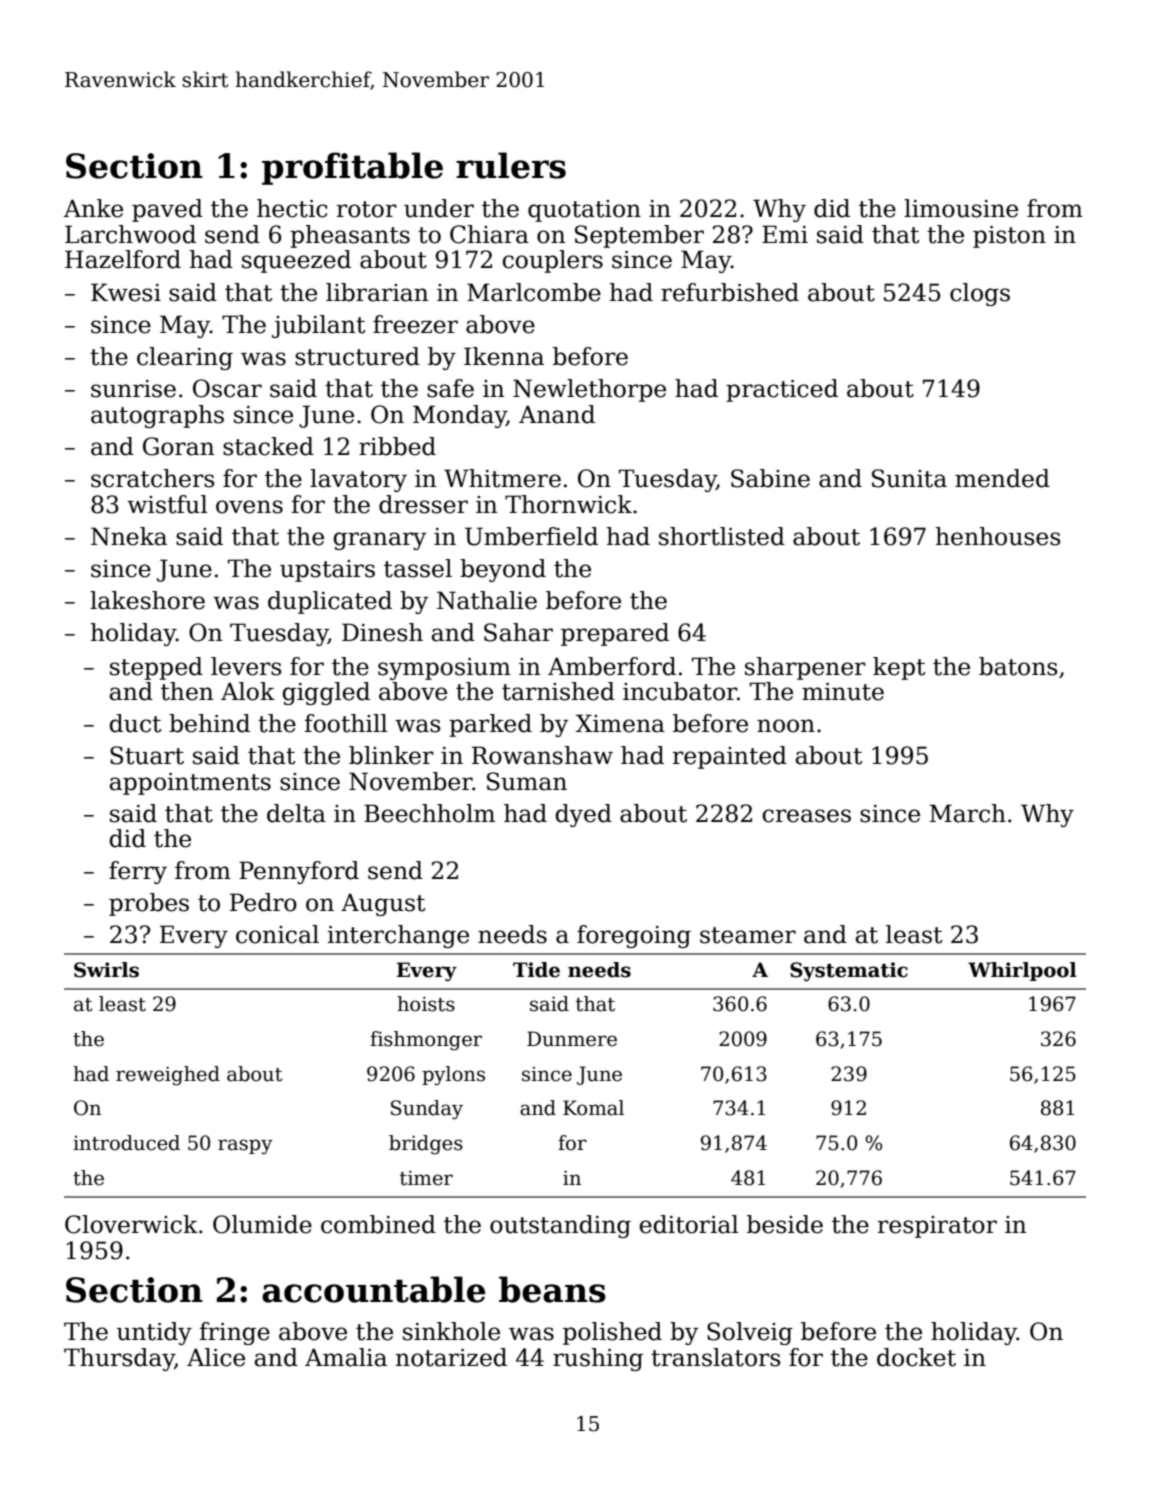 The height and width of the page is (1488, 1150). Describe the element at coordinates (527, 781) in the page. I see `Suman` at that location.
